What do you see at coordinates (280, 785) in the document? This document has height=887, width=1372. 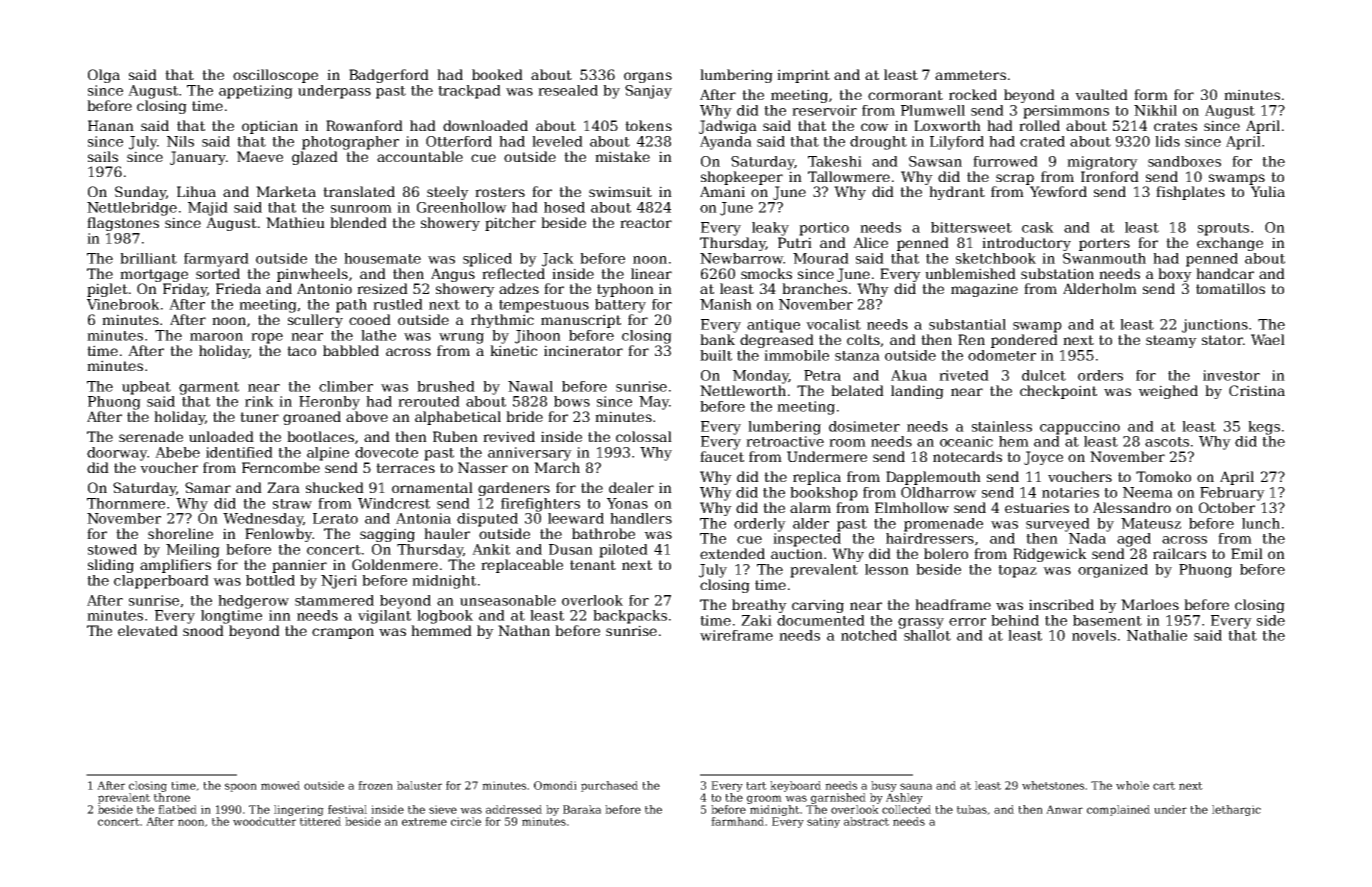 I see `mowed` at bounding box center [280, 785].
